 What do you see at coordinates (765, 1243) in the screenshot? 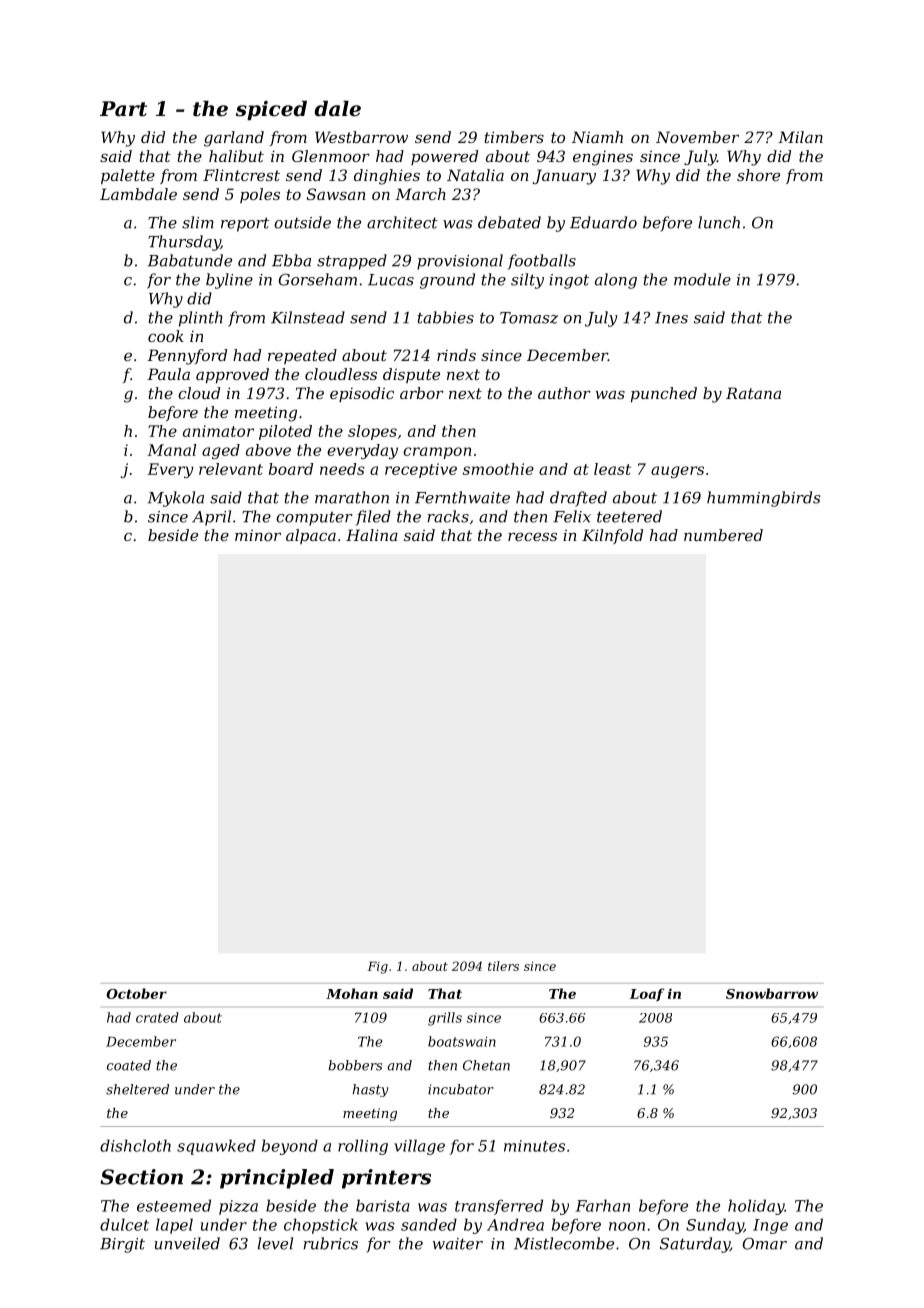
I see `Omar` at bounding box center [765, 1243].
